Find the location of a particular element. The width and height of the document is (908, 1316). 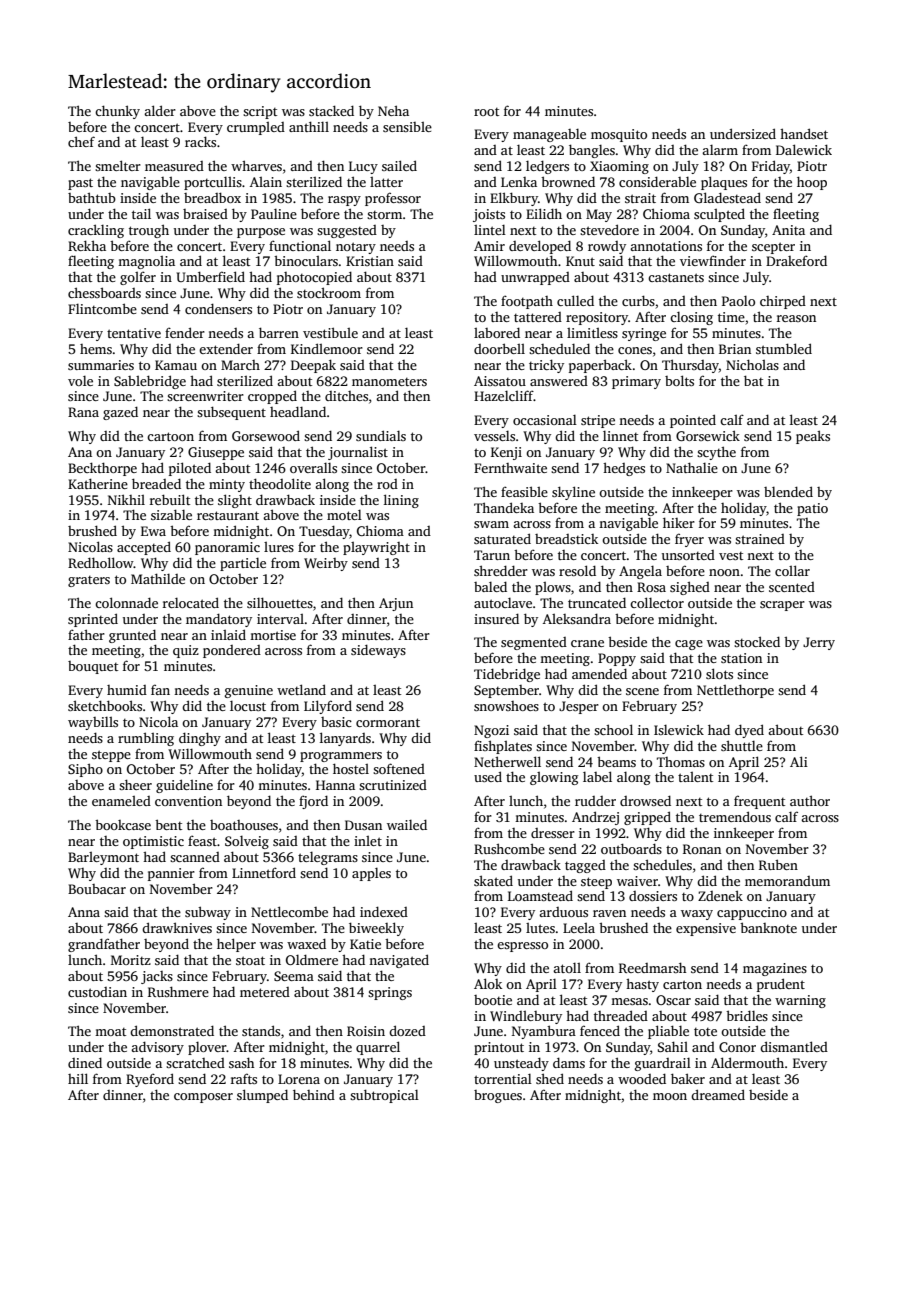

Mathilde is located at coordinates (158, 578).
